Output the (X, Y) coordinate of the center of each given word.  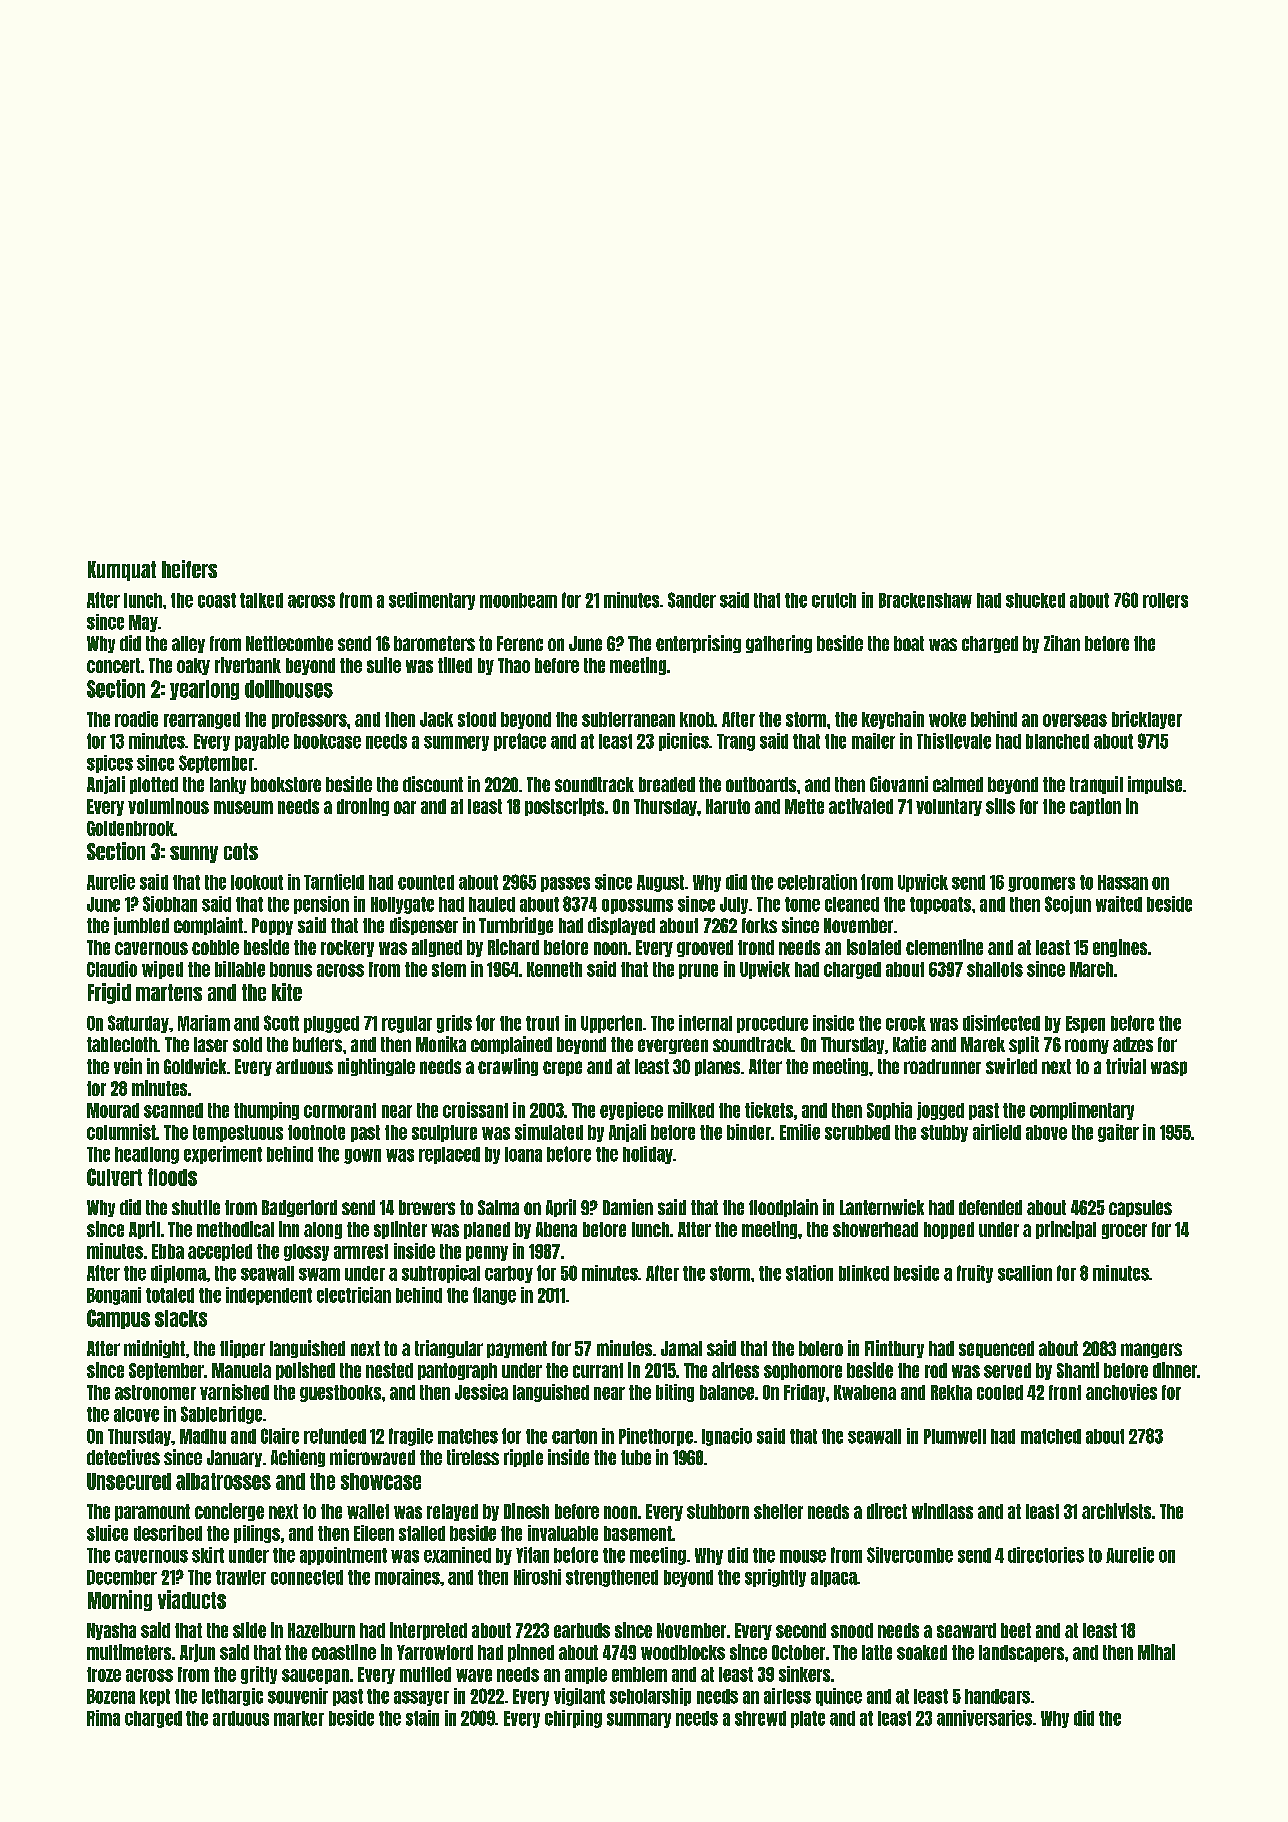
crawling (508, 1067)
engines (1120, 948)
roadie (136, 719)
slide (249, 1630)
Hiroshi (537, 1577)
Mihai (1156, 1652)
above (1046, 1132)
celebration (817, 882)
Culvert (114, 1177)
